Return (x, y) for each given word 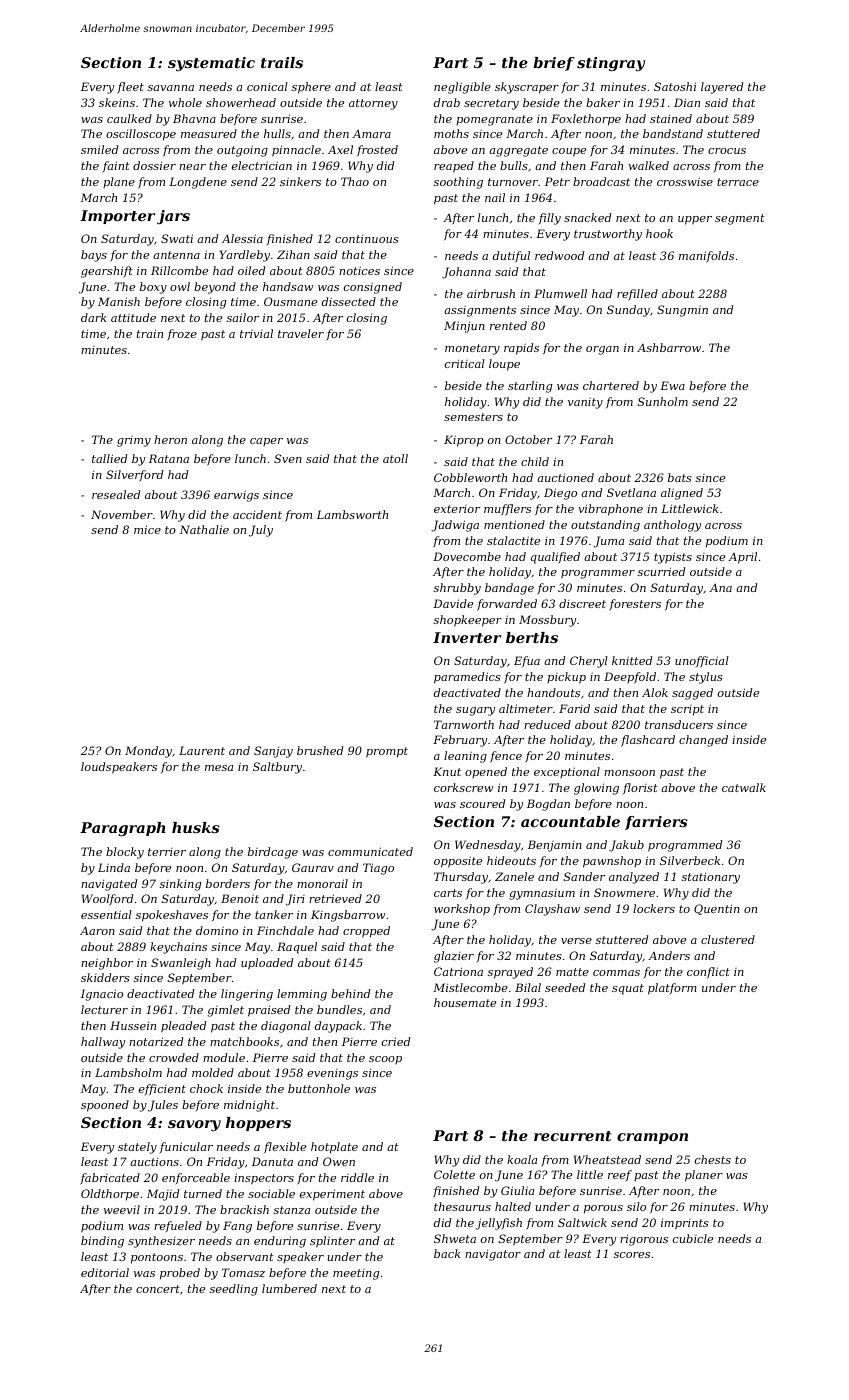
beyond (215, 288)
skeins (117, 102)
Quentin (717, 909)
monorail (322, 883)
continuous (367, 238)
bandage (509, 589)
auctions (154, 1161)
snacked (587, 217)
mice (147, 529)
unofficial (702, 662)
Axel (340, 149)
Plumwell (560, 293)
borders (228, 883)
